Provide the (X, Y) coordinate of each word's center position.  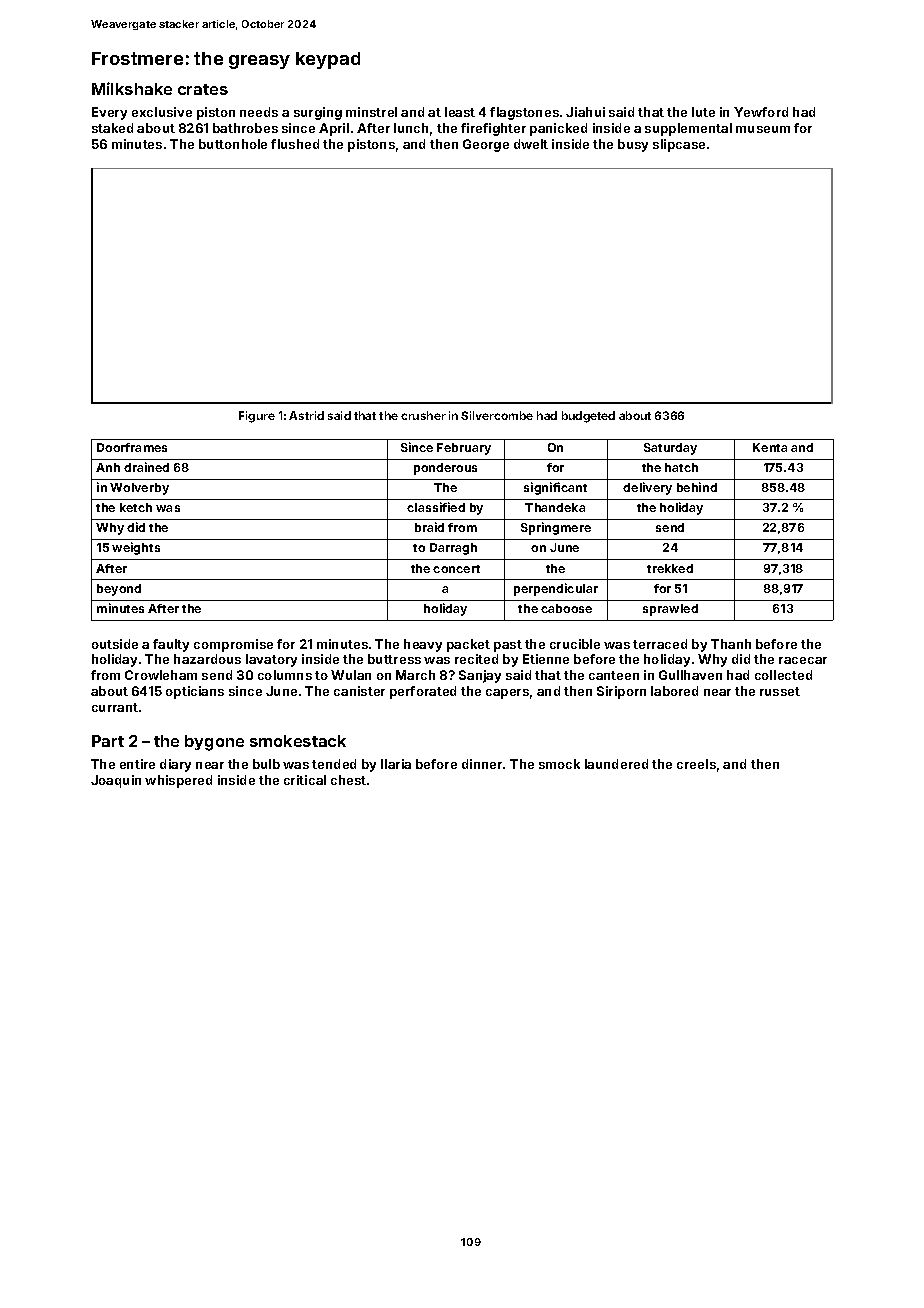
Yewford (761, 112)
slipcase (679, 145)
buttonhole (233, 144)
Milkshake (132, 88)
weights (136, 548)
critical (305, 780)
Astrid (306, 415)
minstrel (371, 112)
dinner (482, 764)
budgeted (588, 417)
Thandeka (555, 507)
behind (697, 487)
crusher (423, 415)
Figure (257, 417)
